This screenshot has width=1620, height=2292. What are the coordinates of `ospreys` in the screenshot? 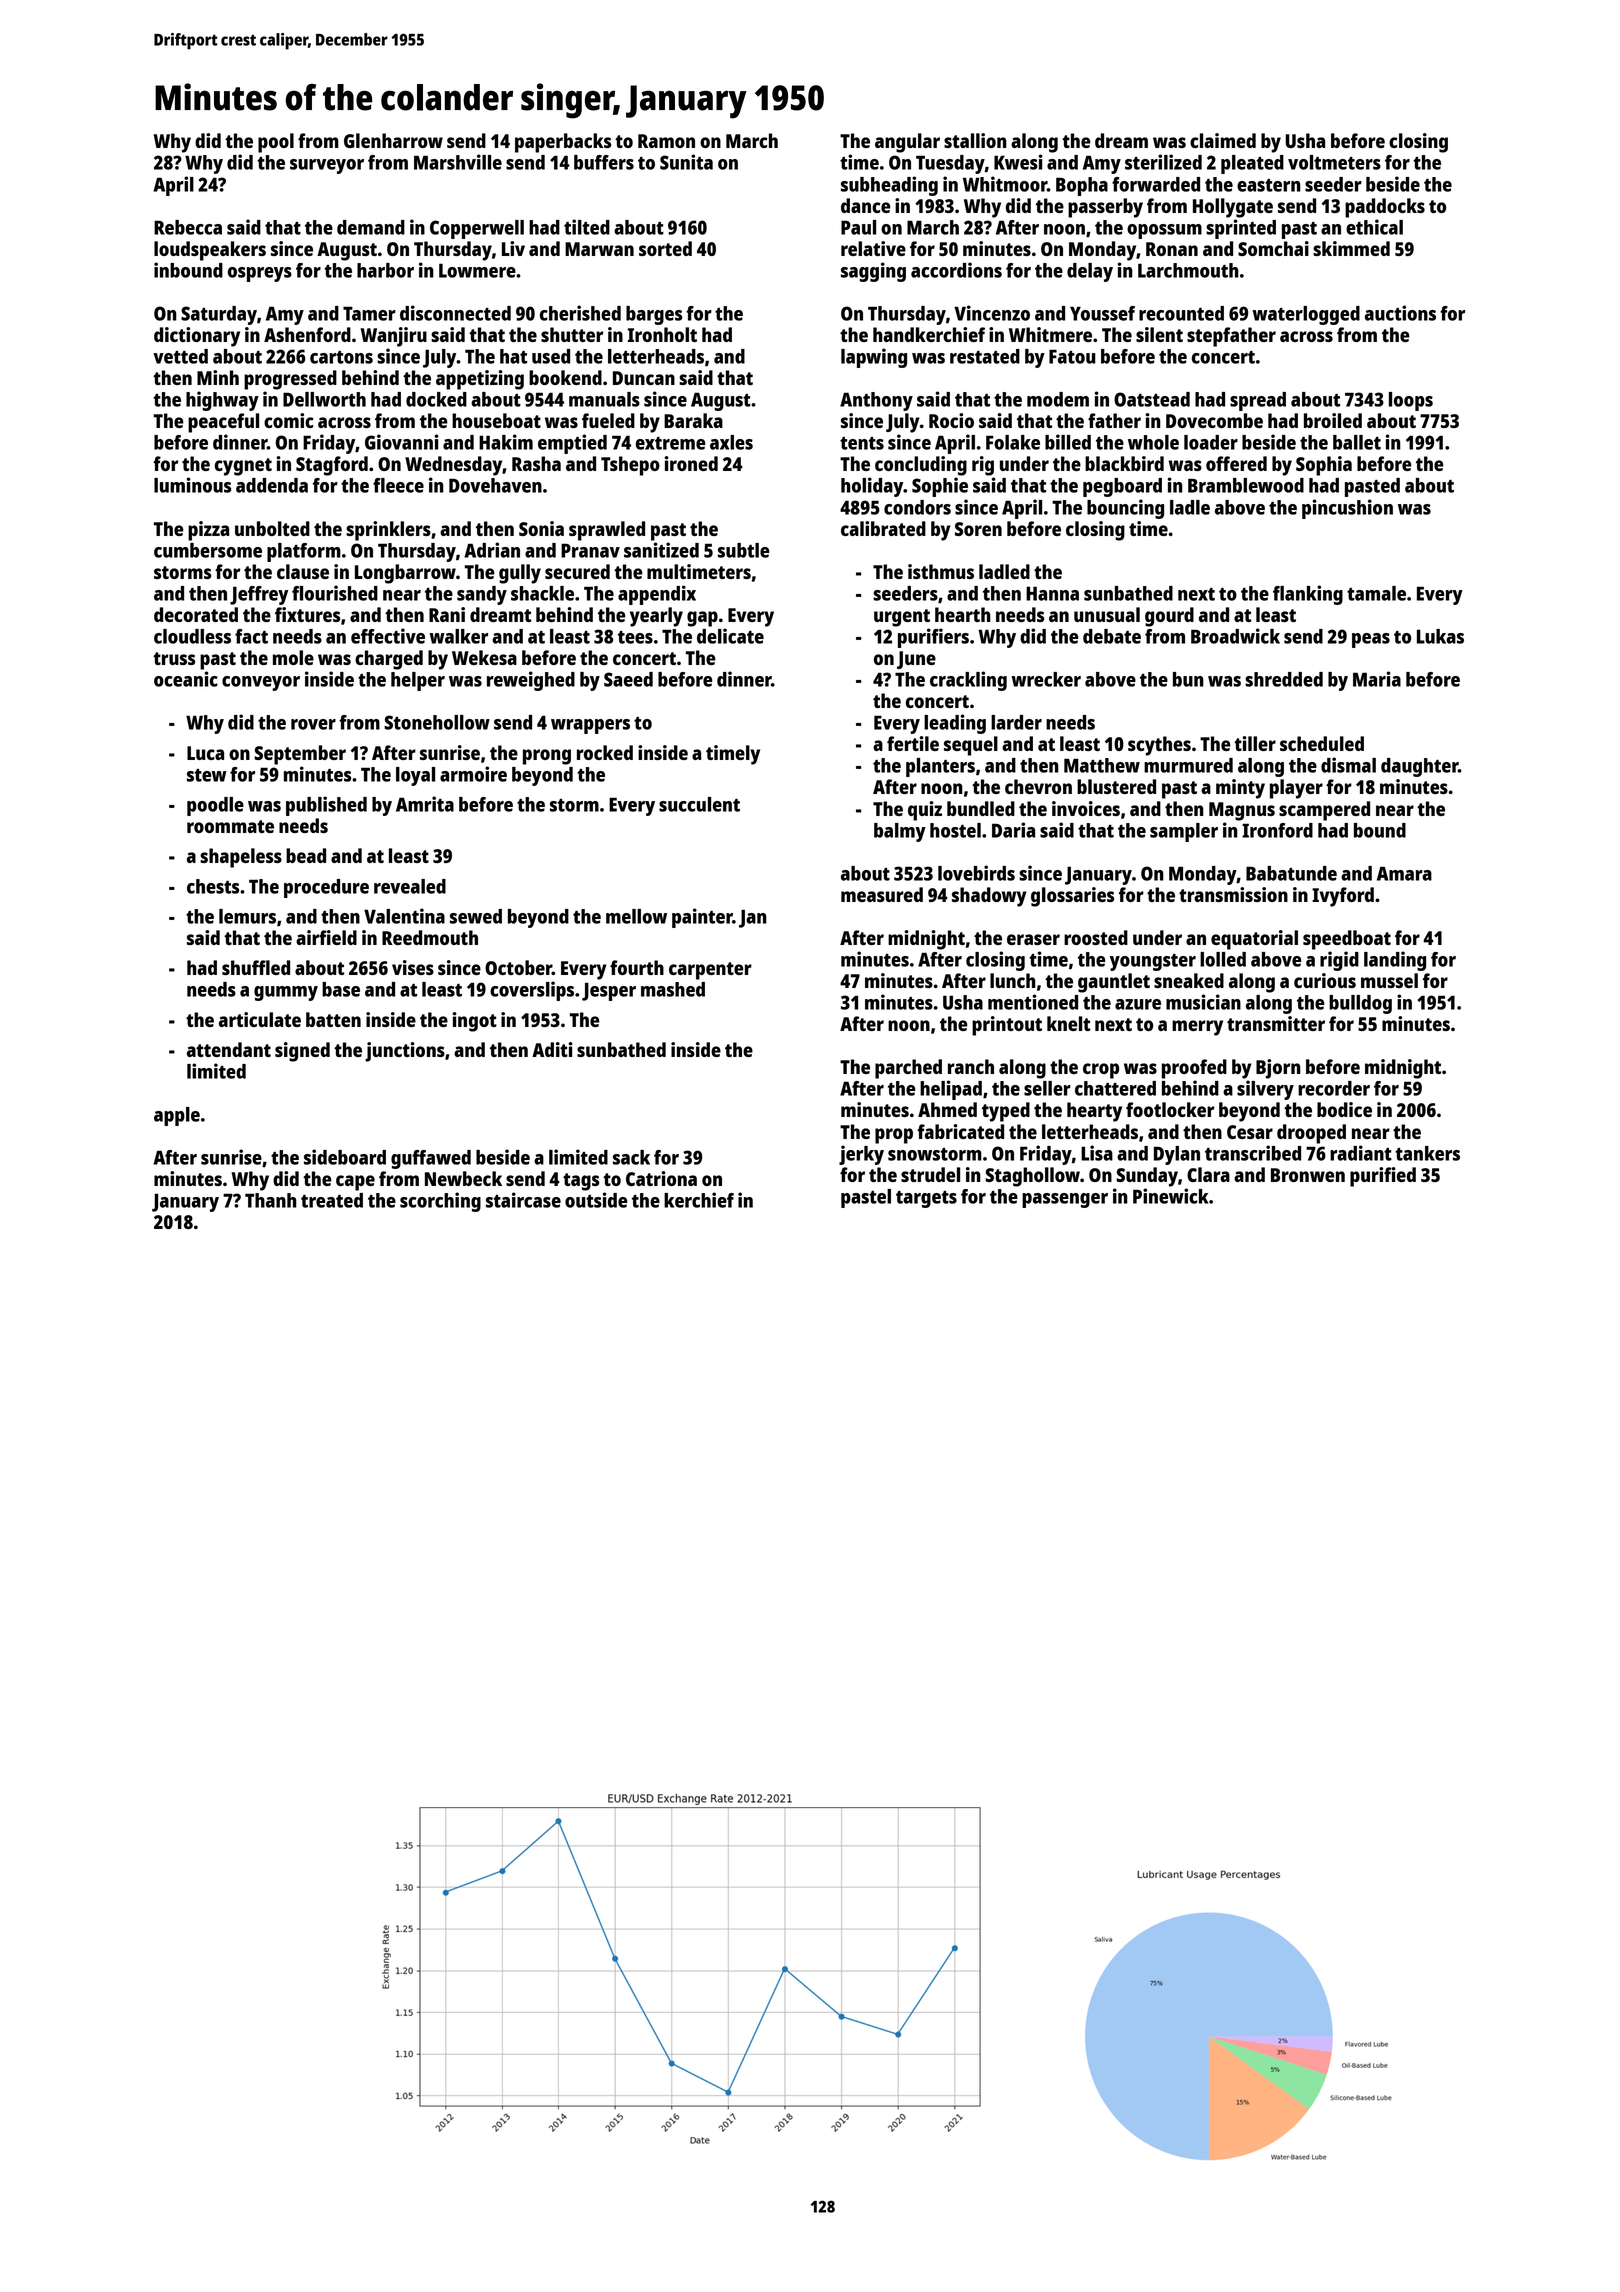 It's located at (260, 274).
